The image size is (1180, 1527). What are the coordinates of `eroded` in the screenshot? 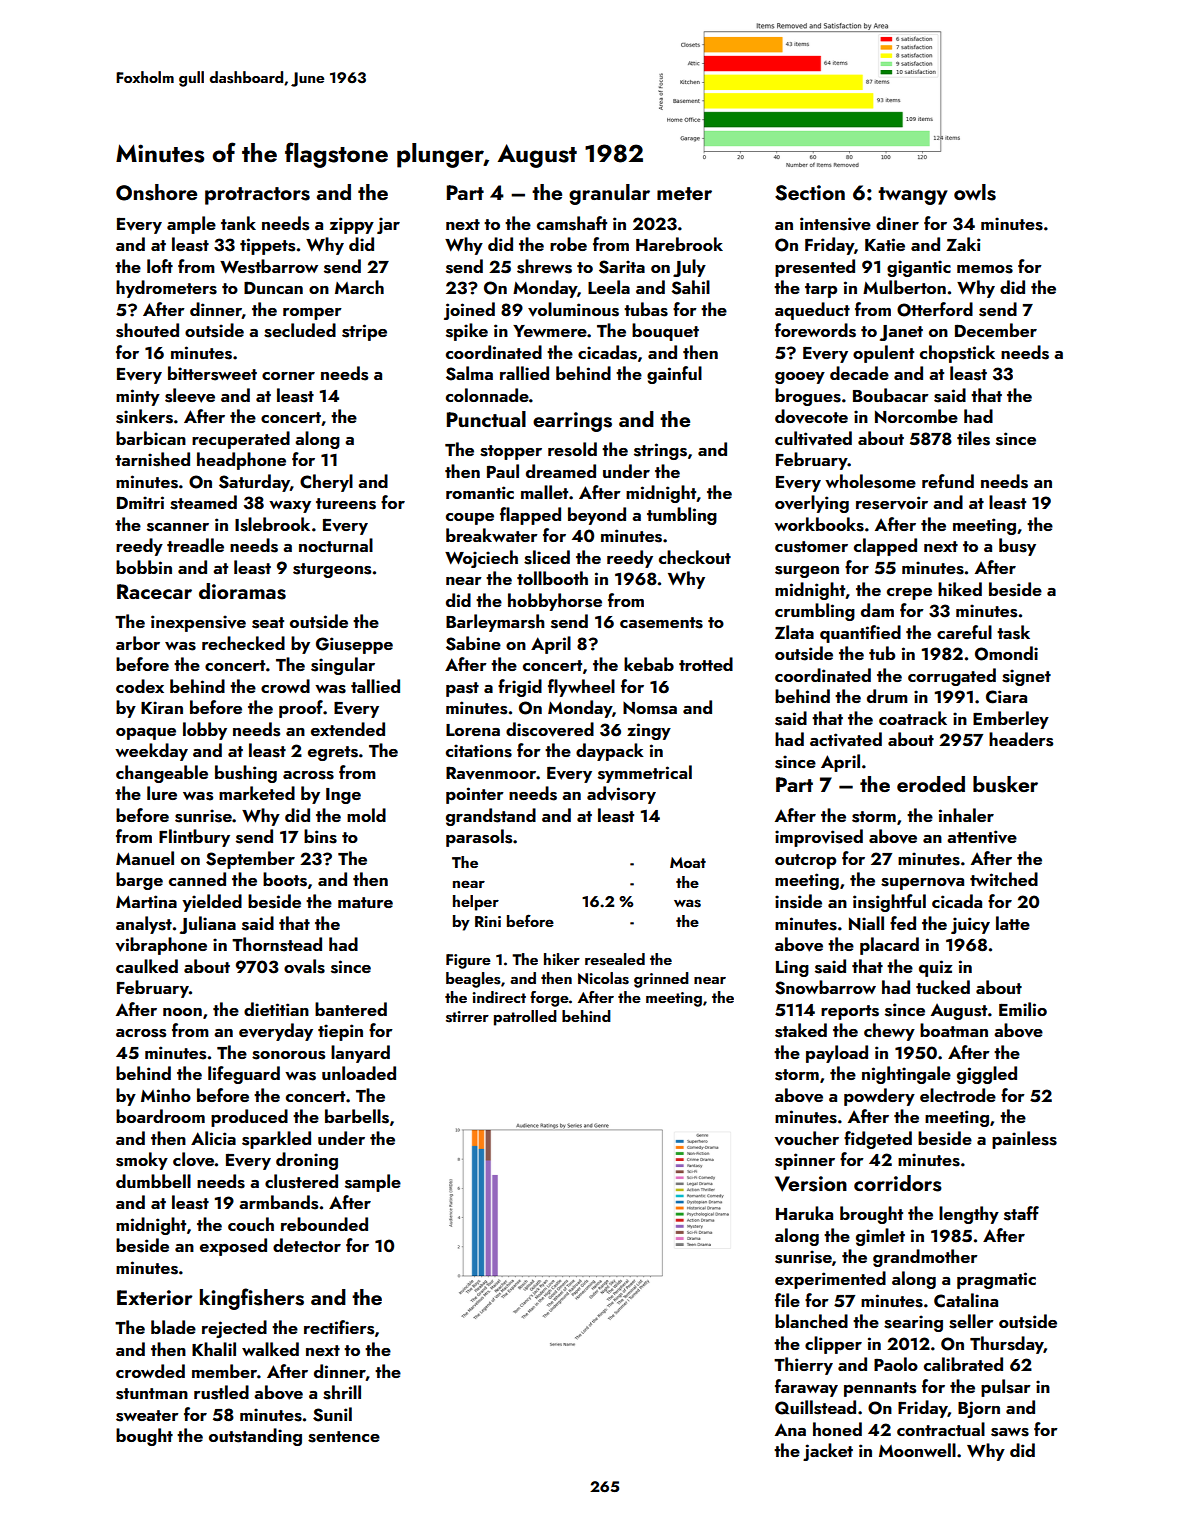 It's located at (931, 784).
